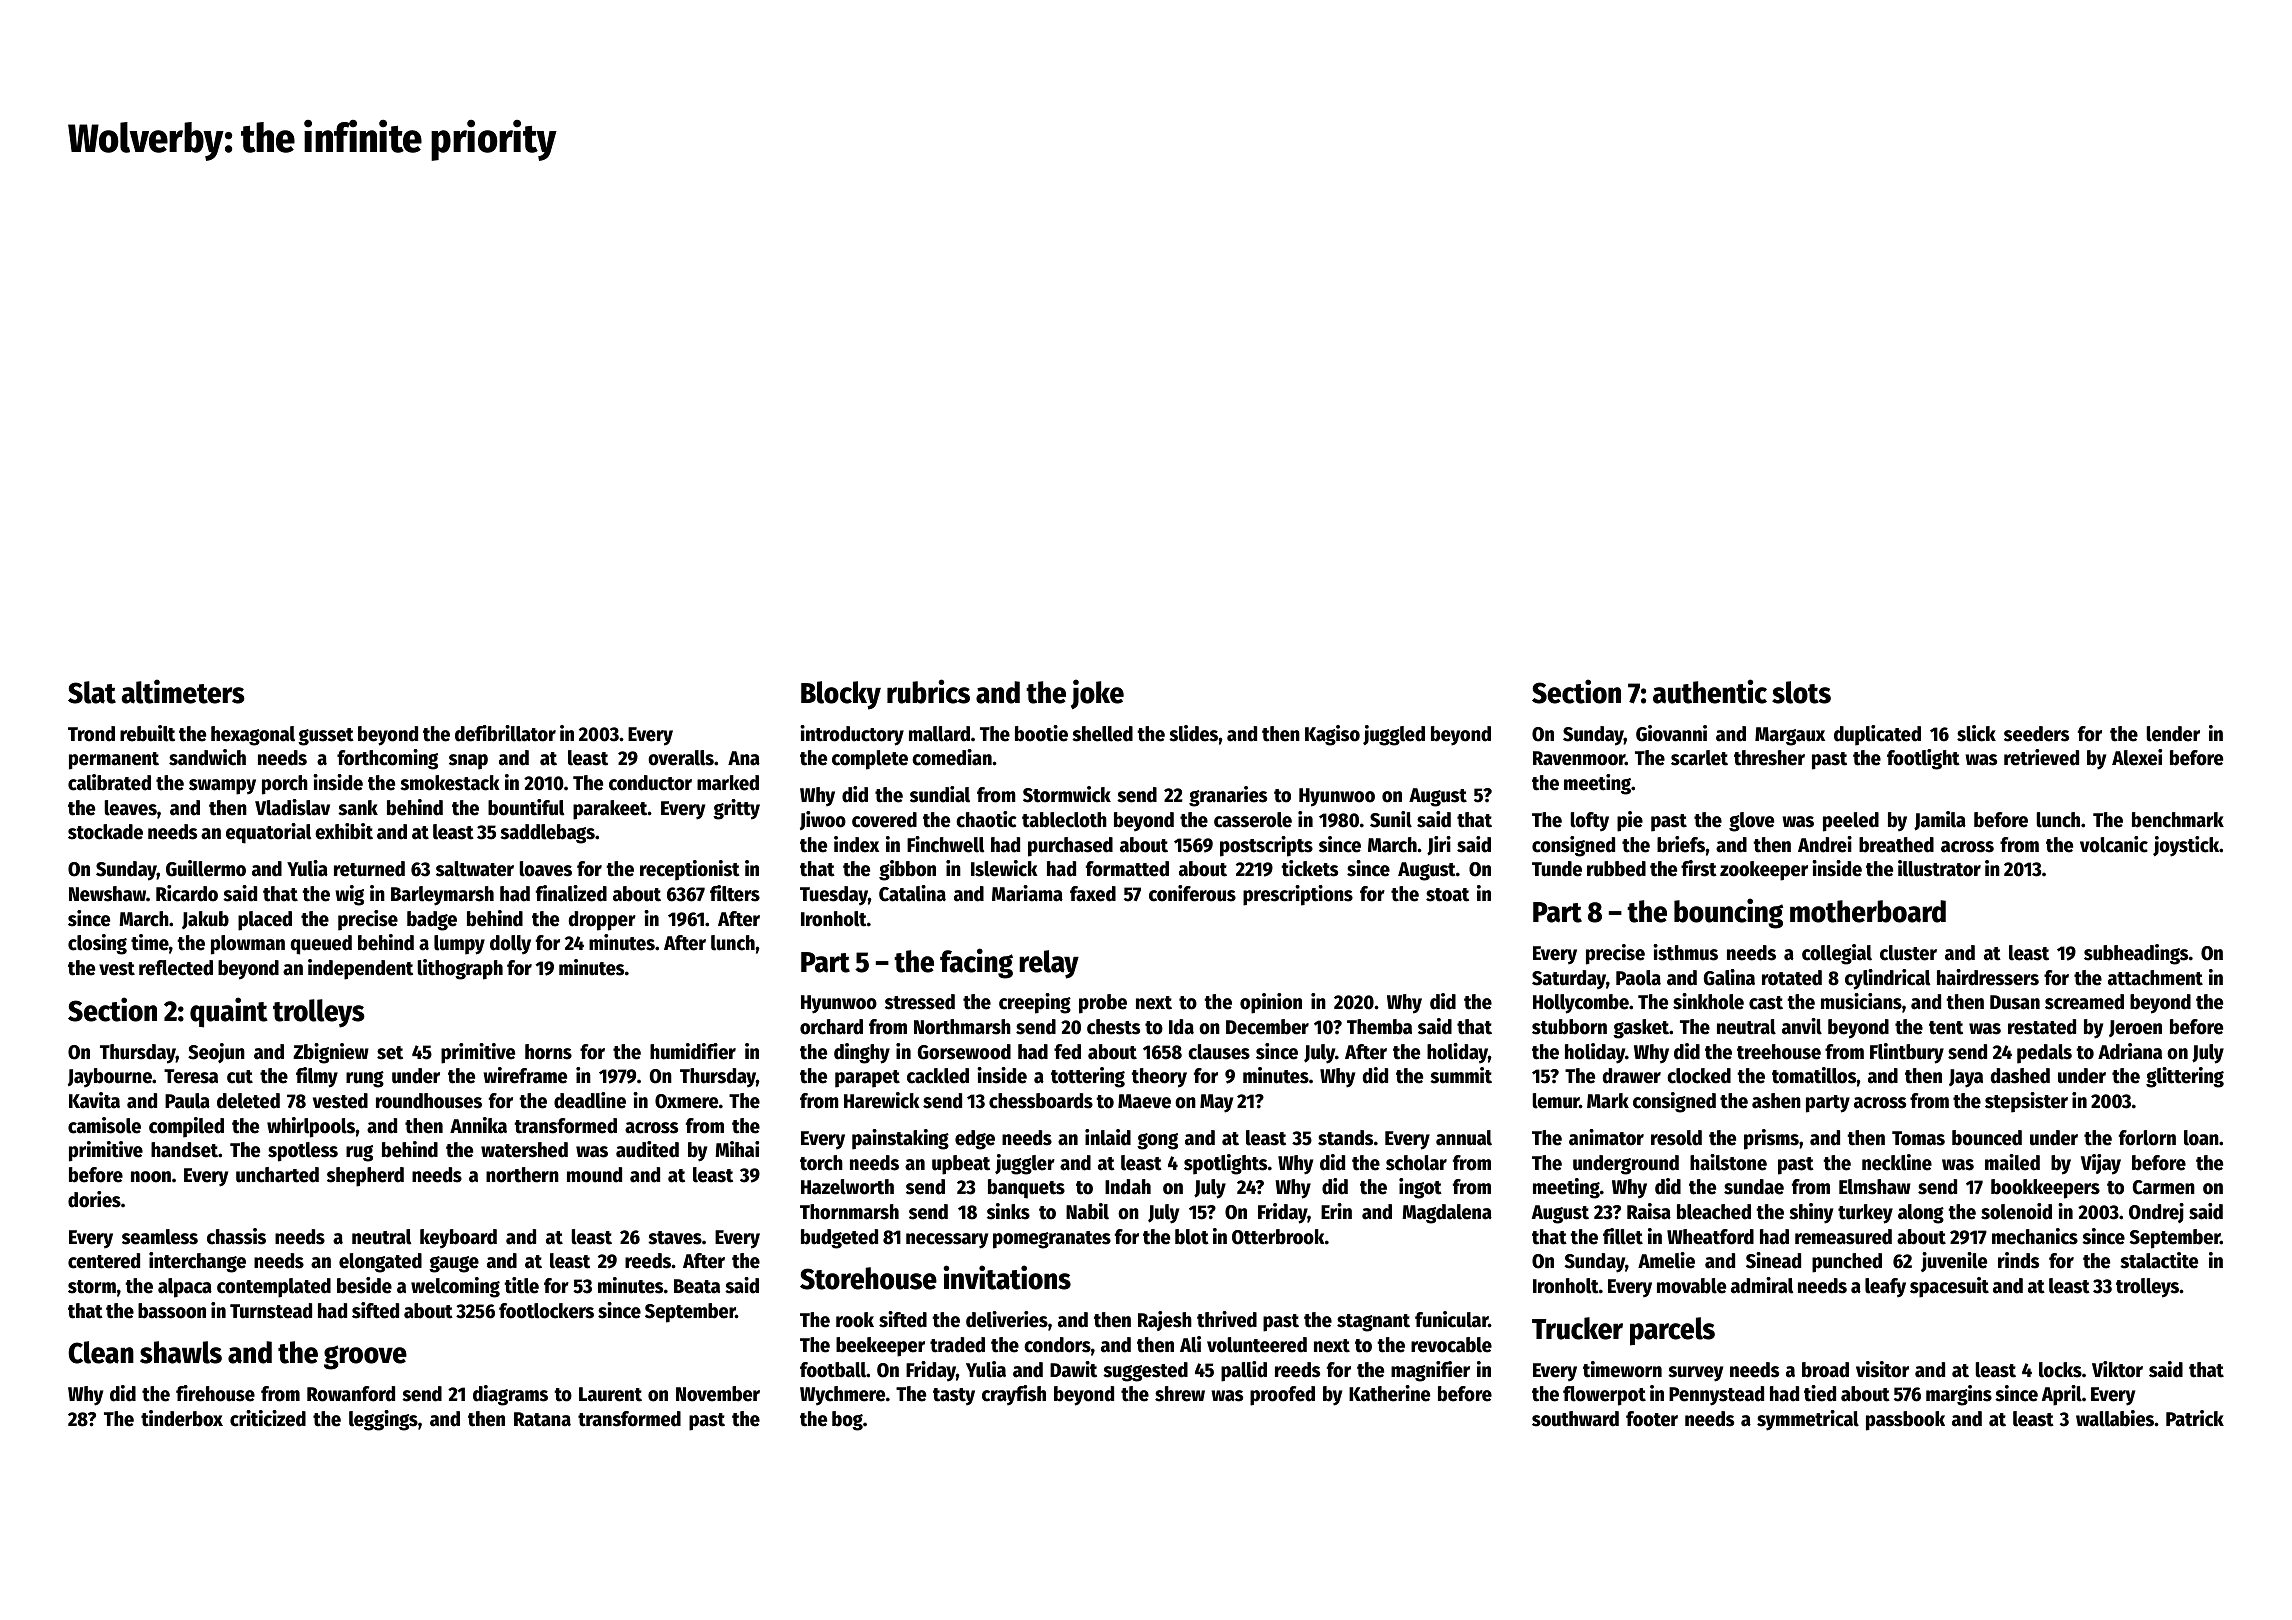  What do you see at coordinates (833, 1370) in the page?
I see `football` at bounding box center [833, 1370].
